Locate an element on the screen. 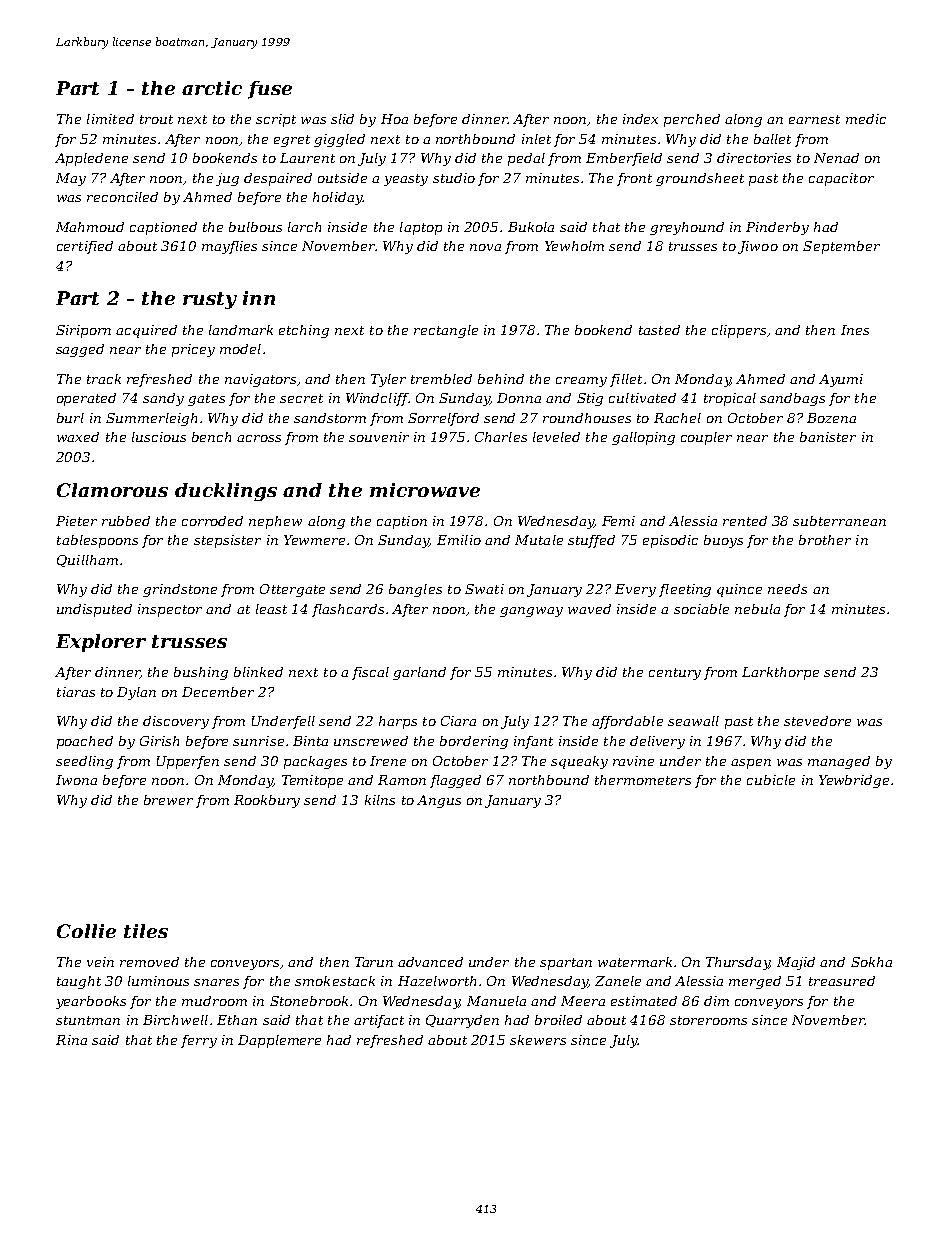  burl is located at coordinates (70, 418).
